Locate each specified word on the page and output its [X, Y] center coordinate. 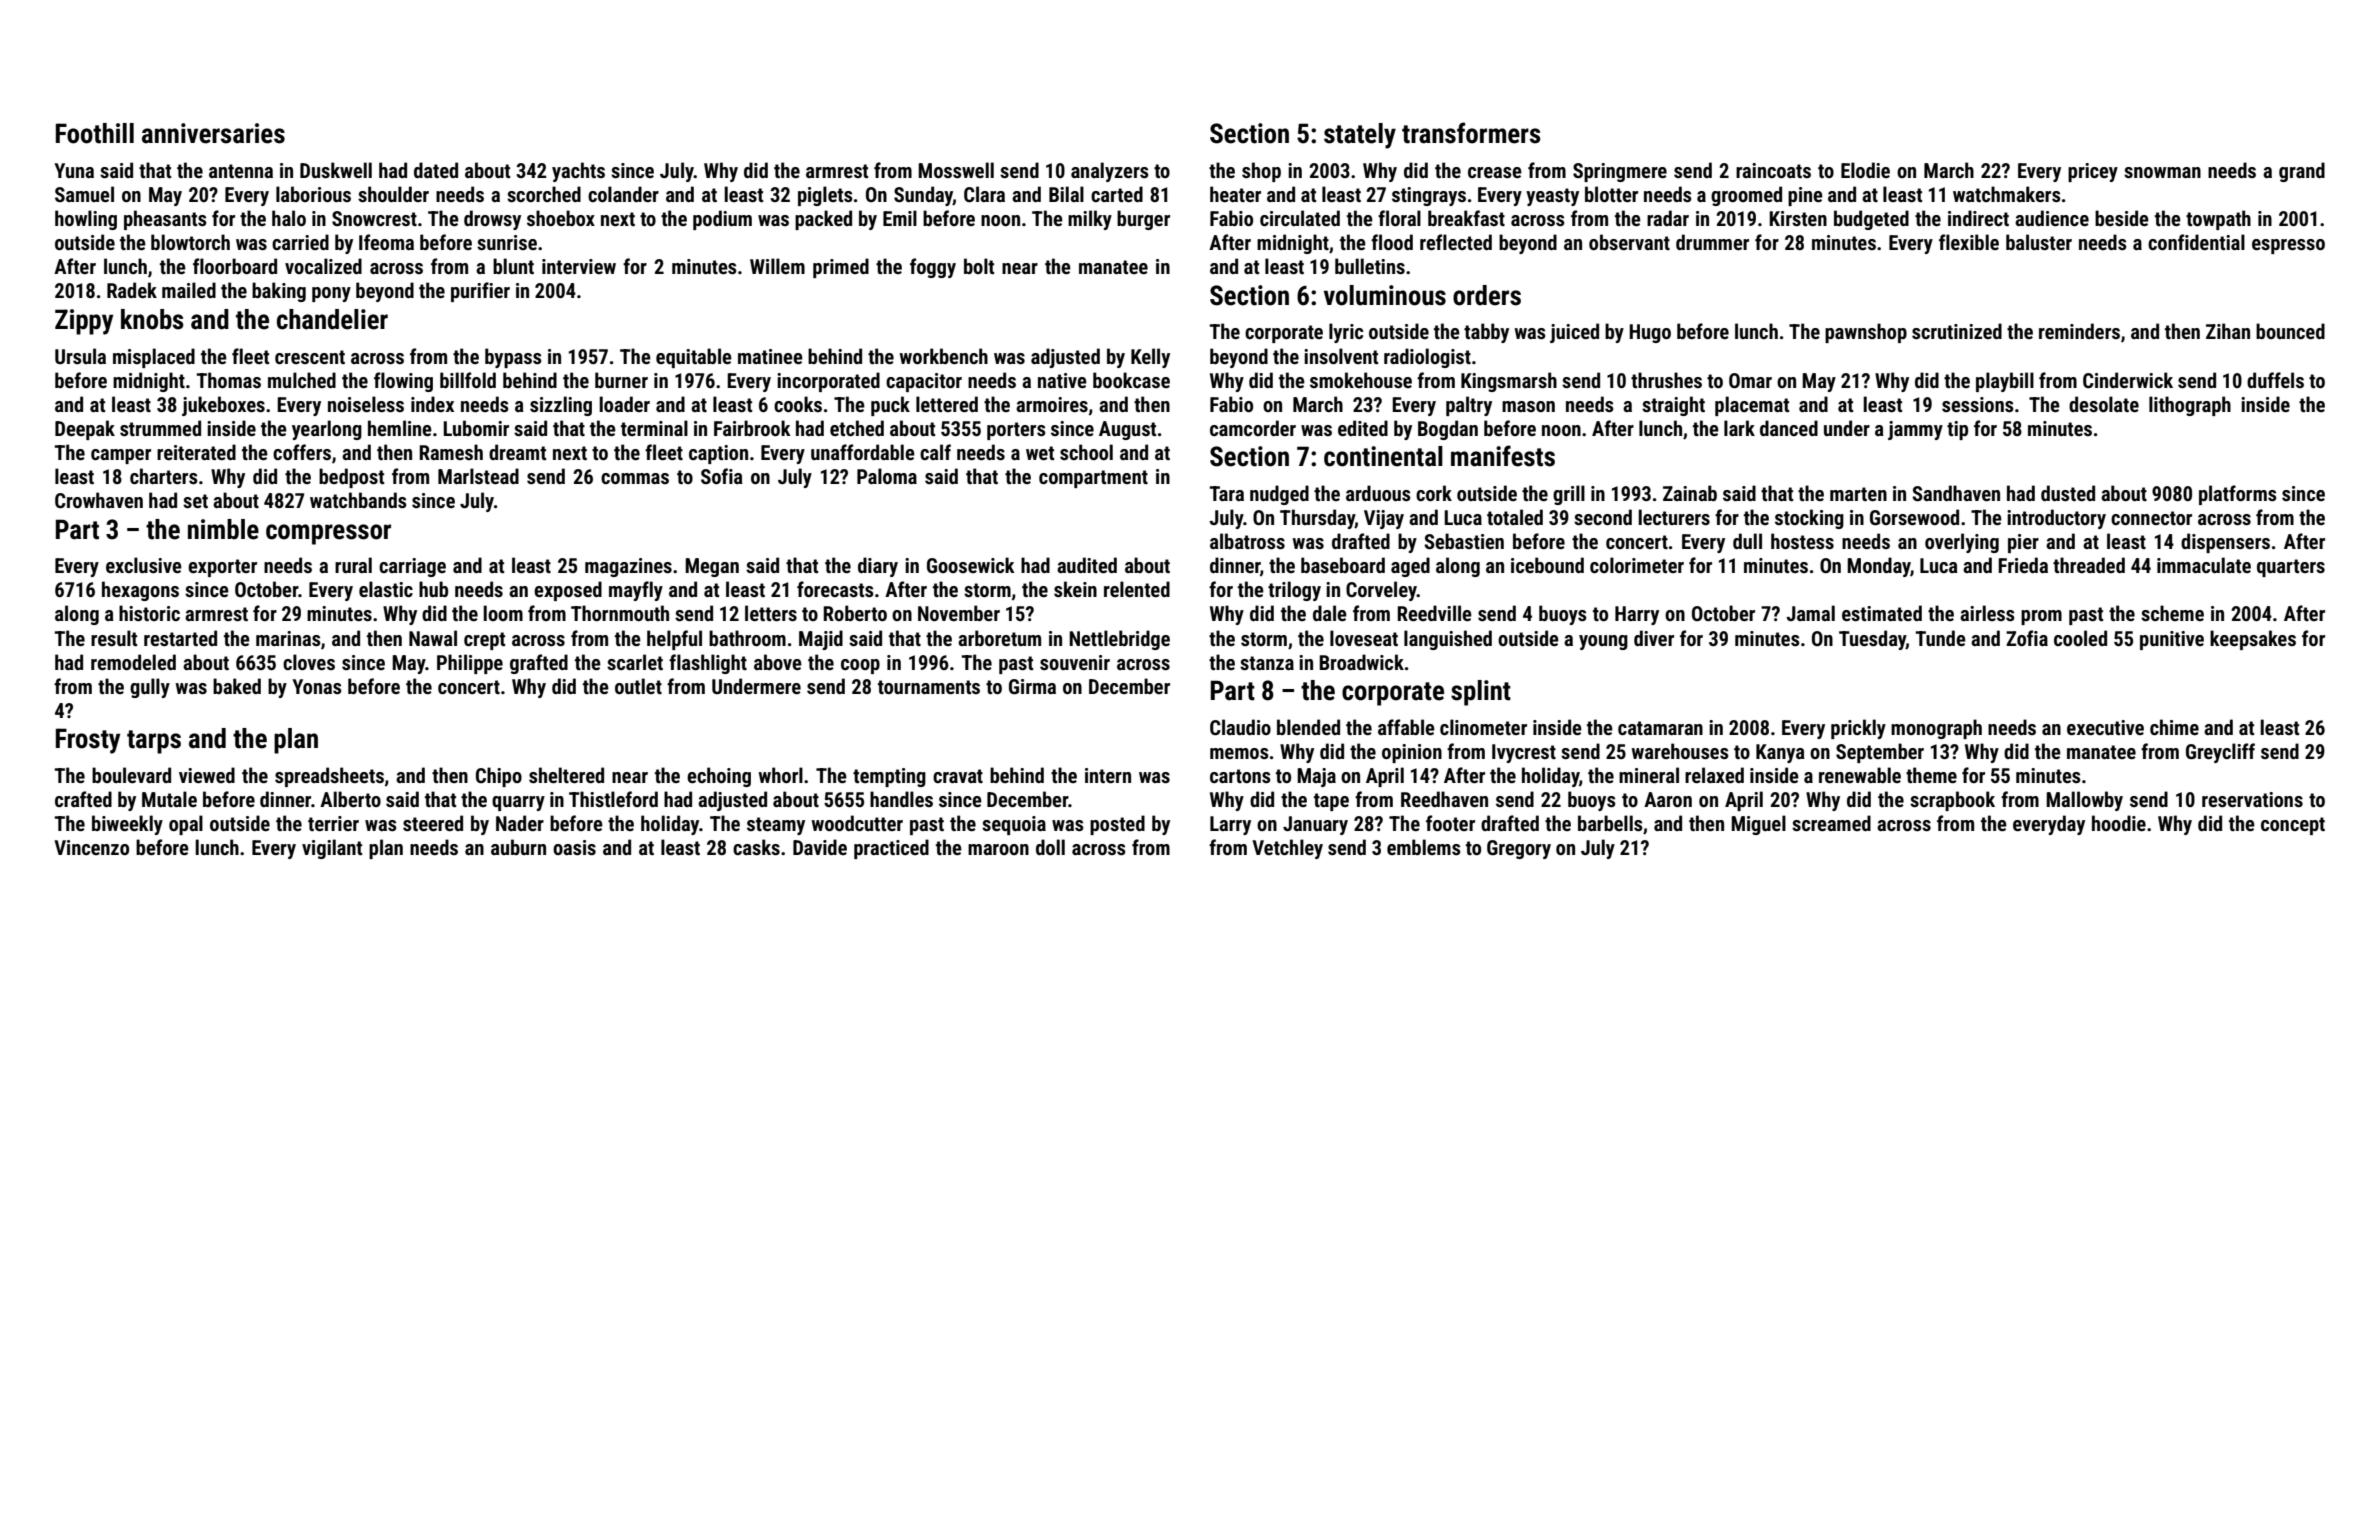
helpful [674, 640]
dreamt [517, 452]
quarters [2291, 568]
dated [436, 170]
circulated [1300, 218]
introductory [2056, 519]
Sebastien [1464, 541]
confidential [2196, 242]
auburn [518, 847]
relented [1137, 589]
